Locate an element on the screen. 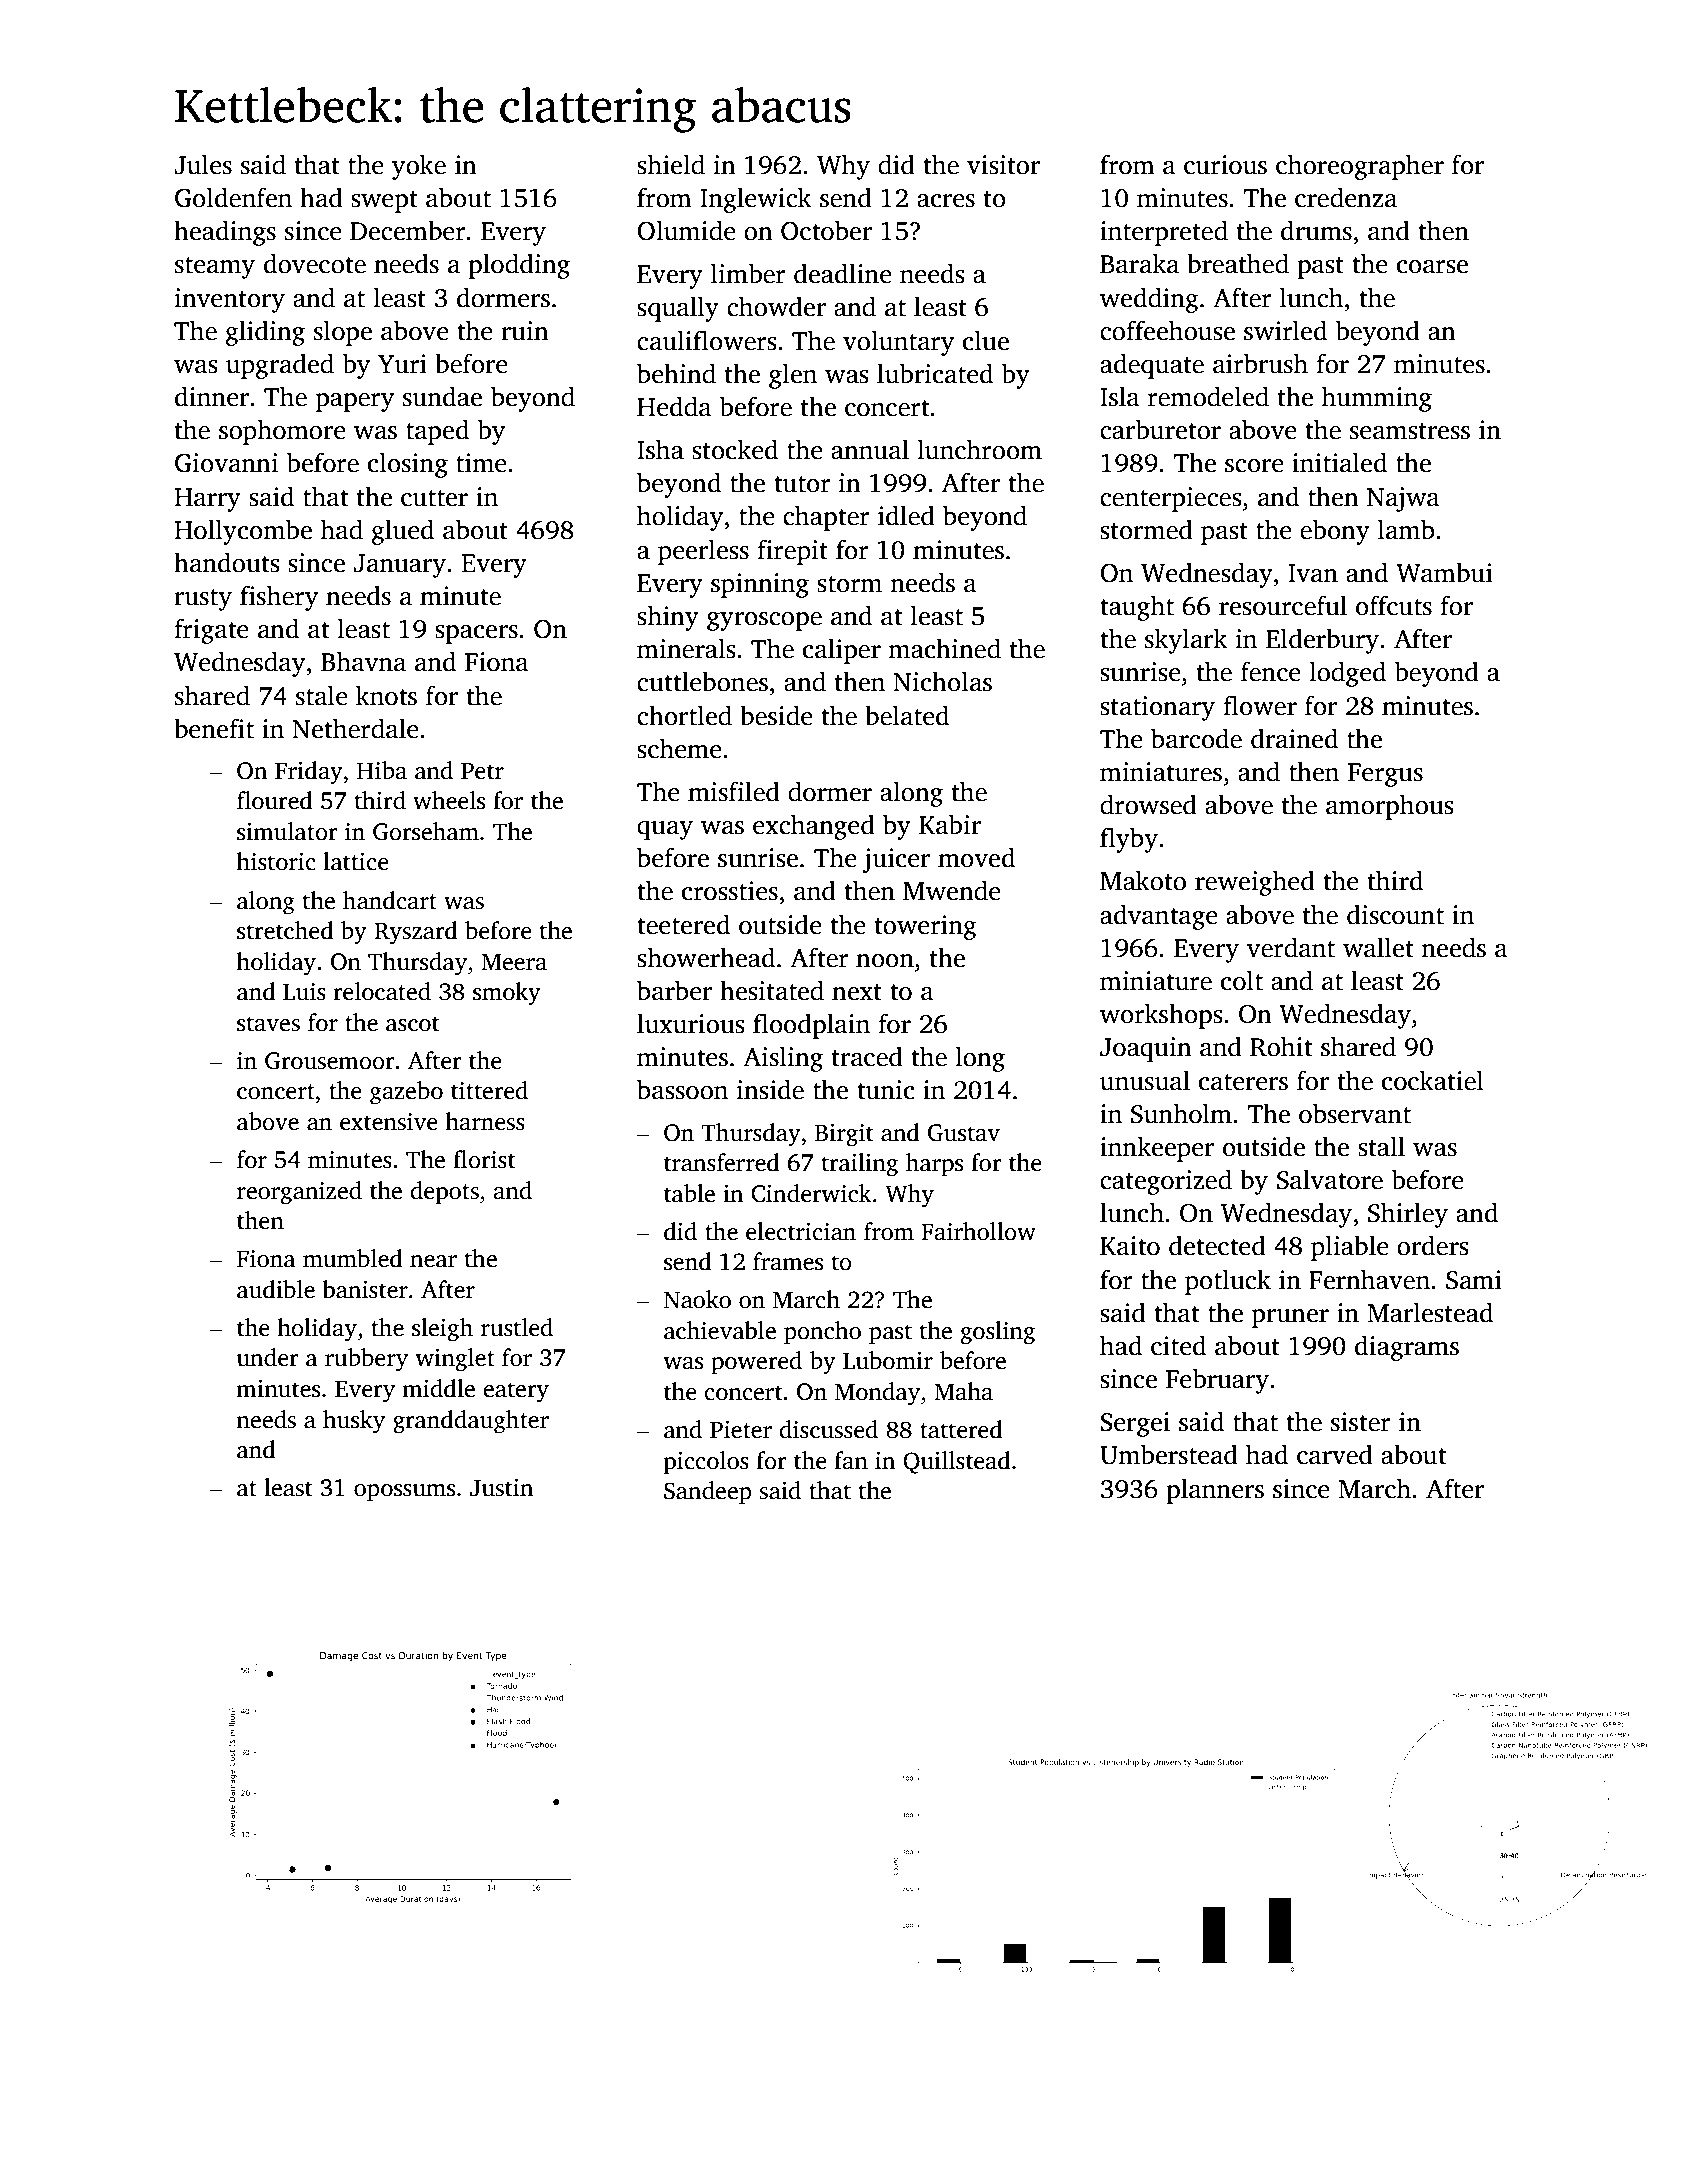 The height and width of the screenshot is (2178, 1683). Justin is located at coordinates (501, 1488).
